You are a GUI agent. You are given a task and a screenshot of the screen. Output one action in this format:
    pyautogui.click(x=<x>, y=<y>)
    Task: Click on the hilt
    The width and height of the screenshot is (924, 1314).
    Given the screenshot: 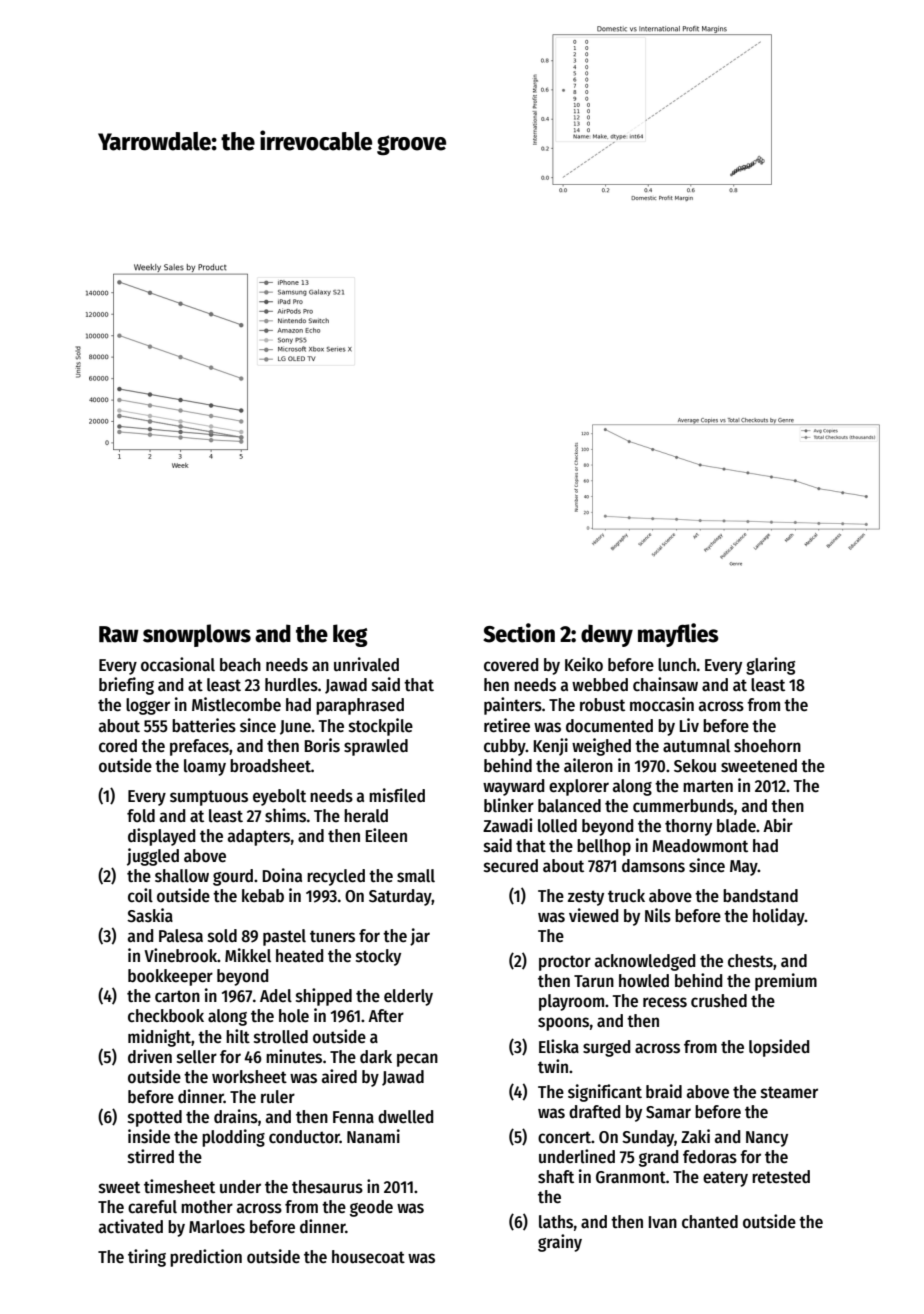 What is the action you would take?
    pyautogui.click(x=238, y=1036)
